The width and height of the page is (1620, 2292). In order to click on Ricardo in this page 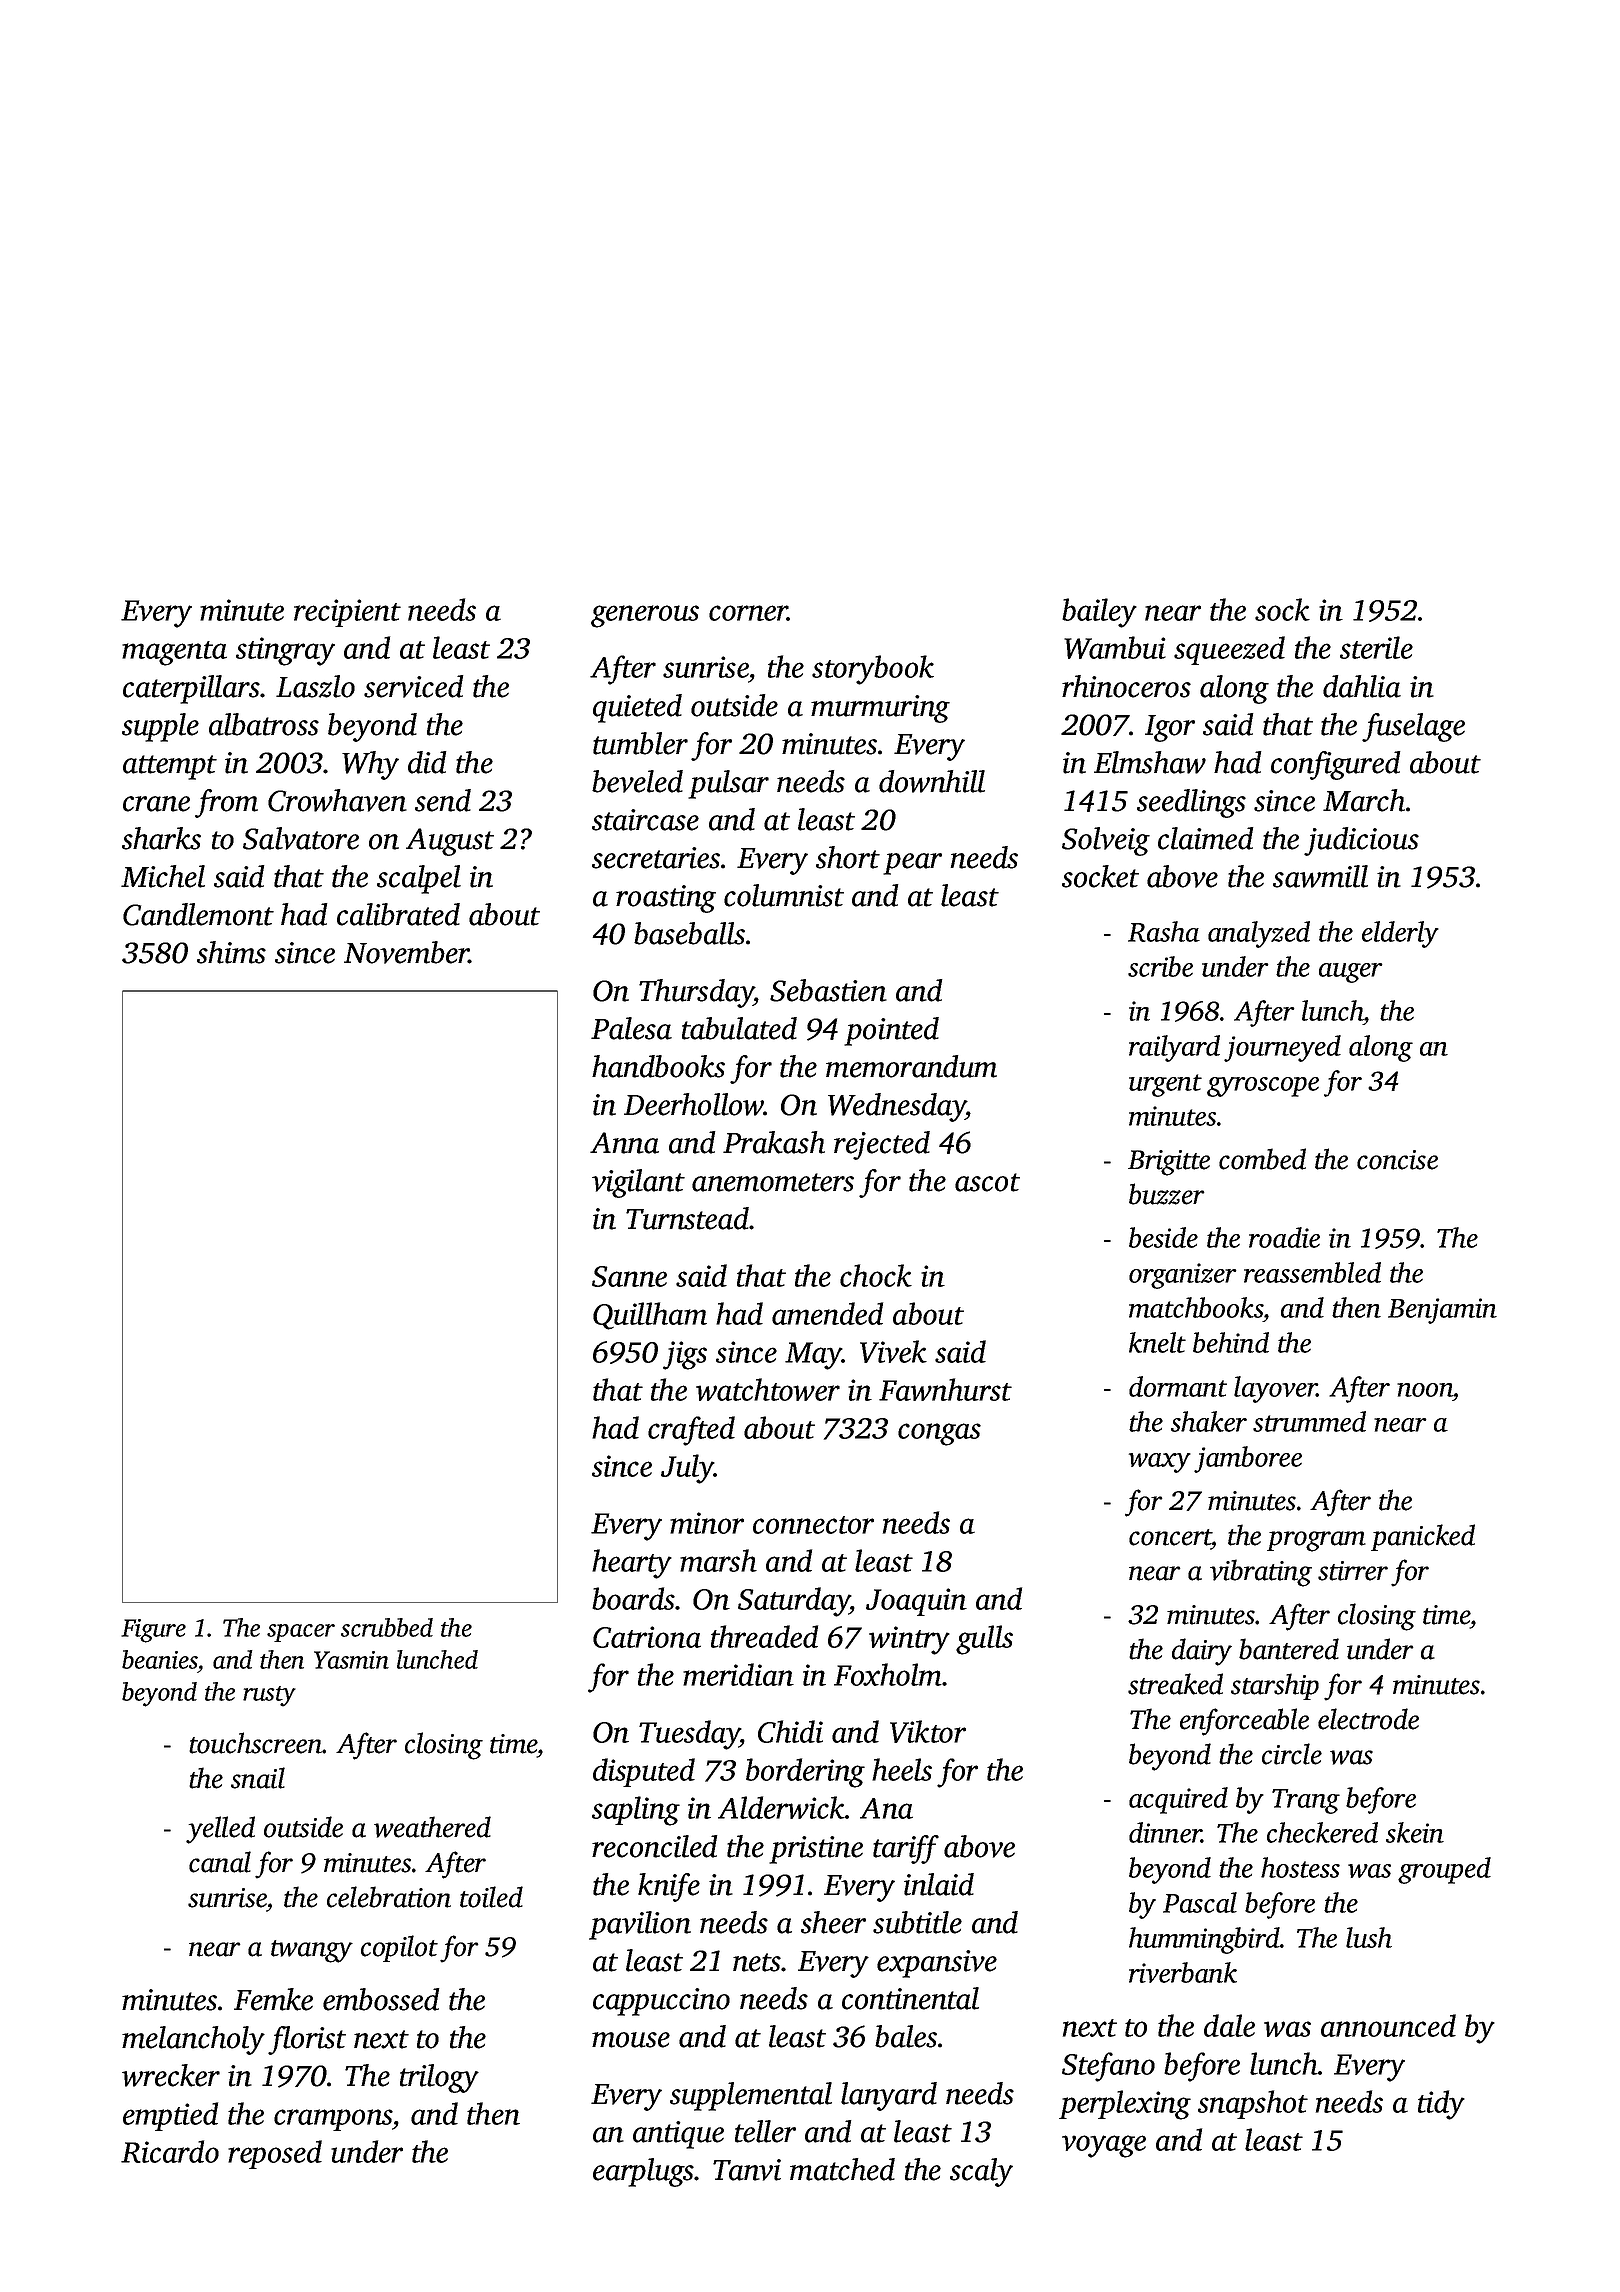, I will do `click(170, 2151)`.
